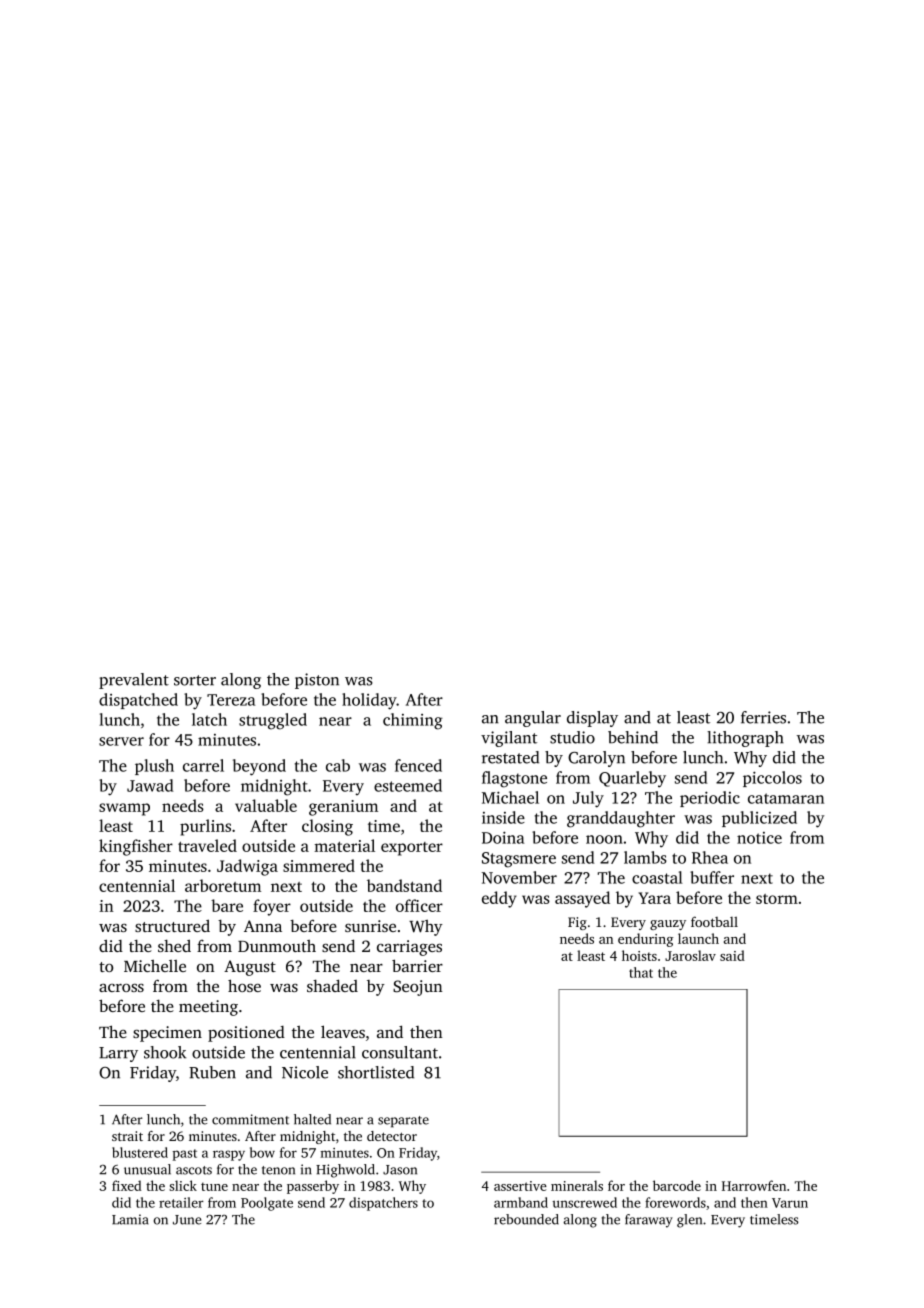  What do you see at coordinates (369, 701) in the page?
I see `holiday` at bounding box center [369, 701].
